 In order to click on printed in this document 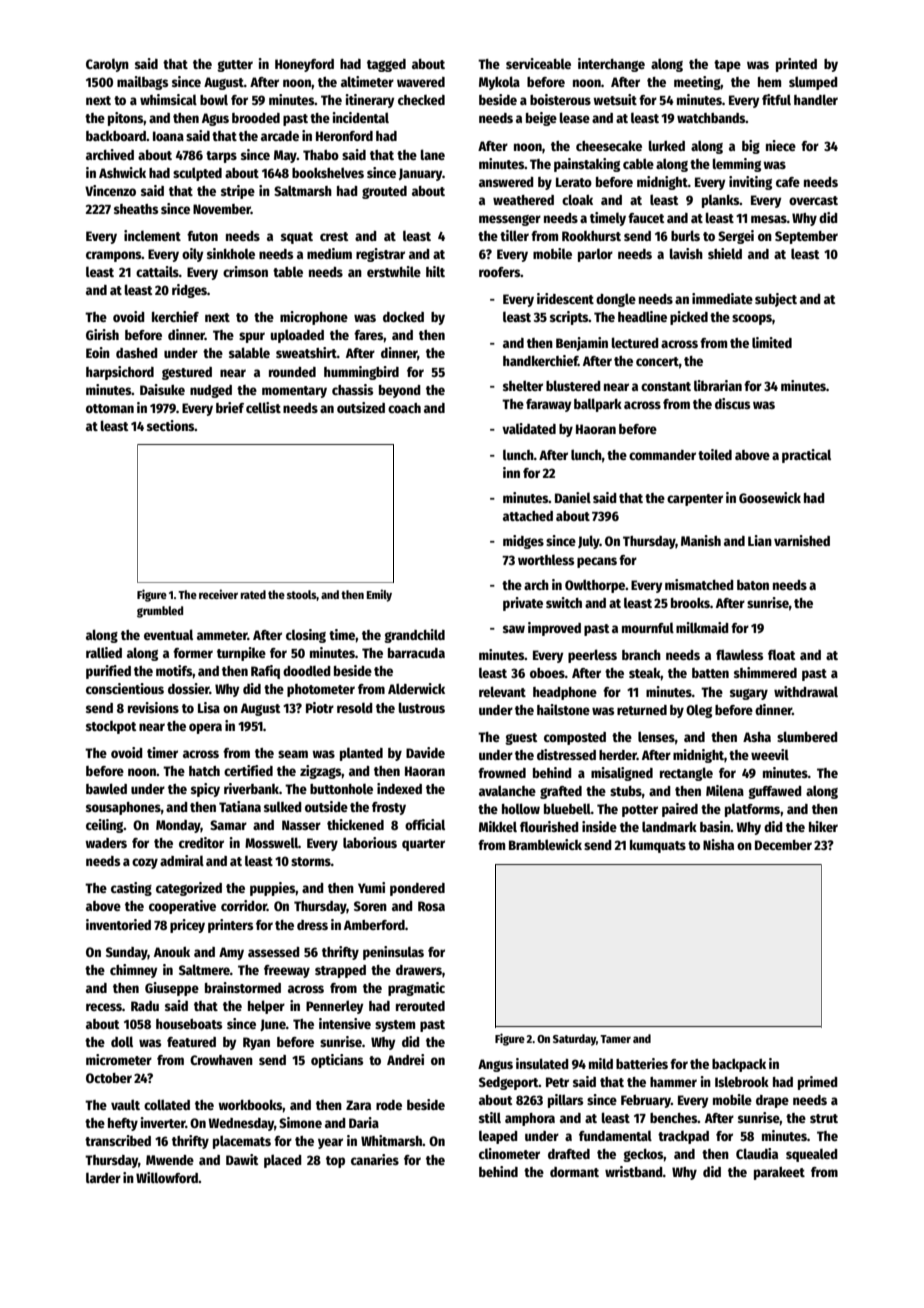, I will do `click(796, 65)`.
